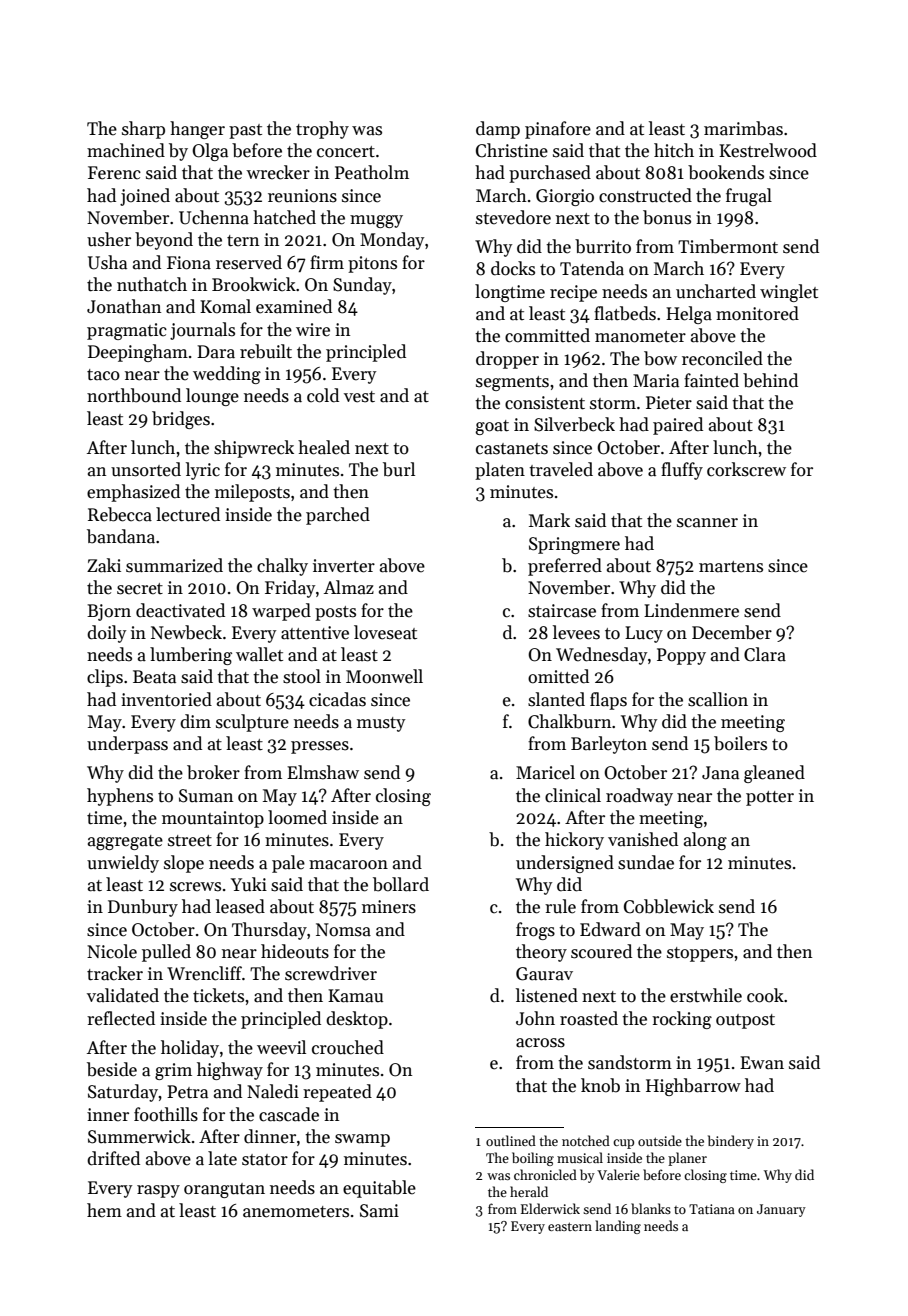 Image resolution: width=908 pixels, height=1316 pixels. Describe the element at coordinates (166, 1114) in the screenshot. I see `foothills` at that location.
